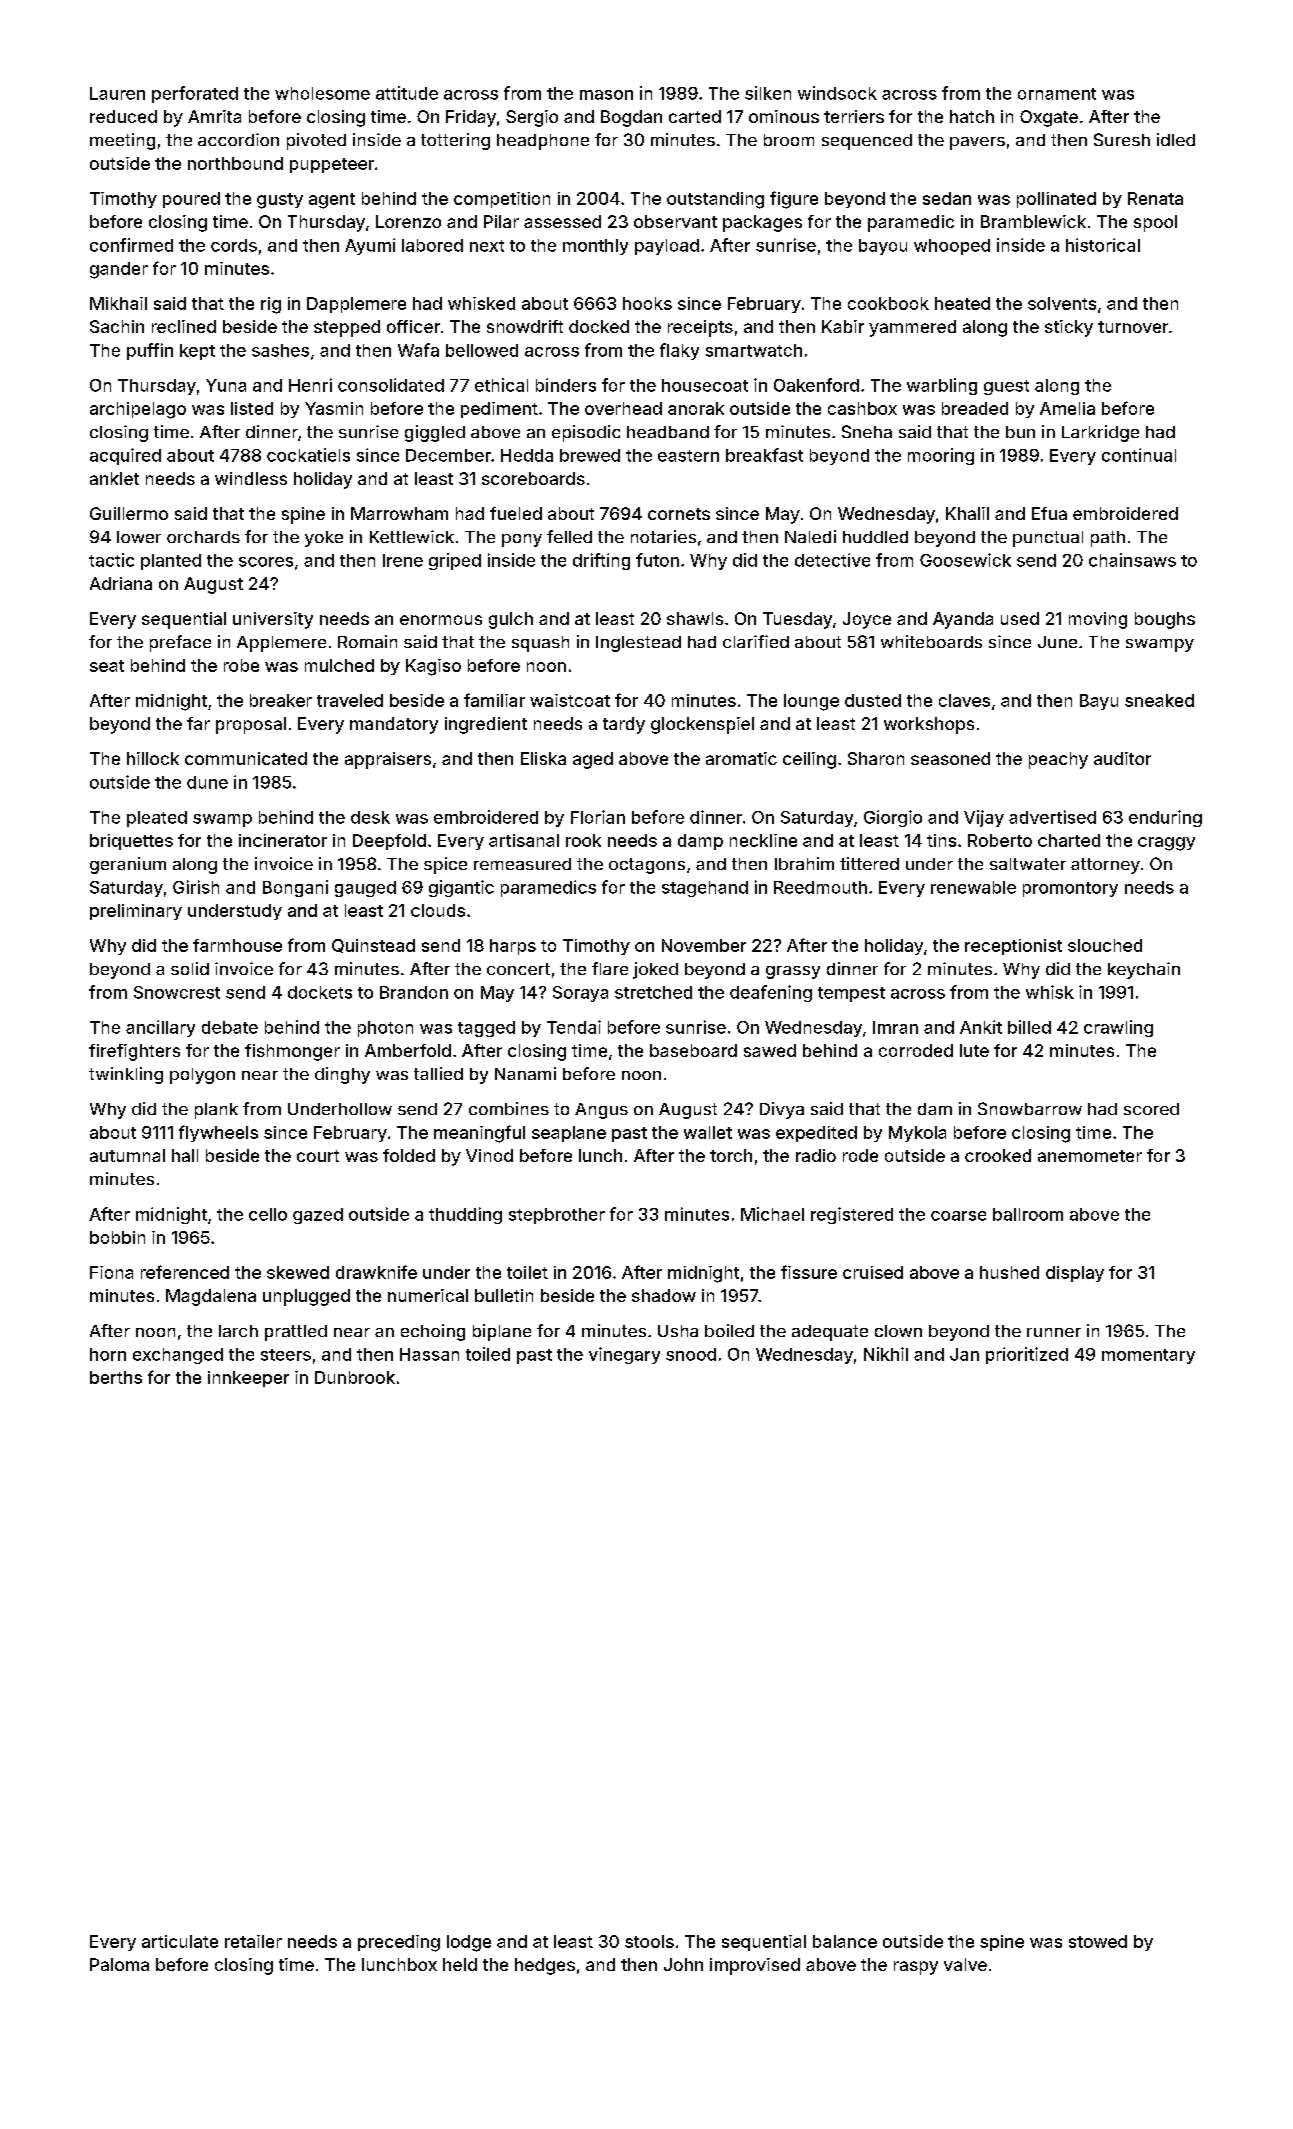 This image has height=2129, width=1293. What do you see at coordinates (180, 1941) in the image?
I see `articulate` at bounding box center [180, 1941].
